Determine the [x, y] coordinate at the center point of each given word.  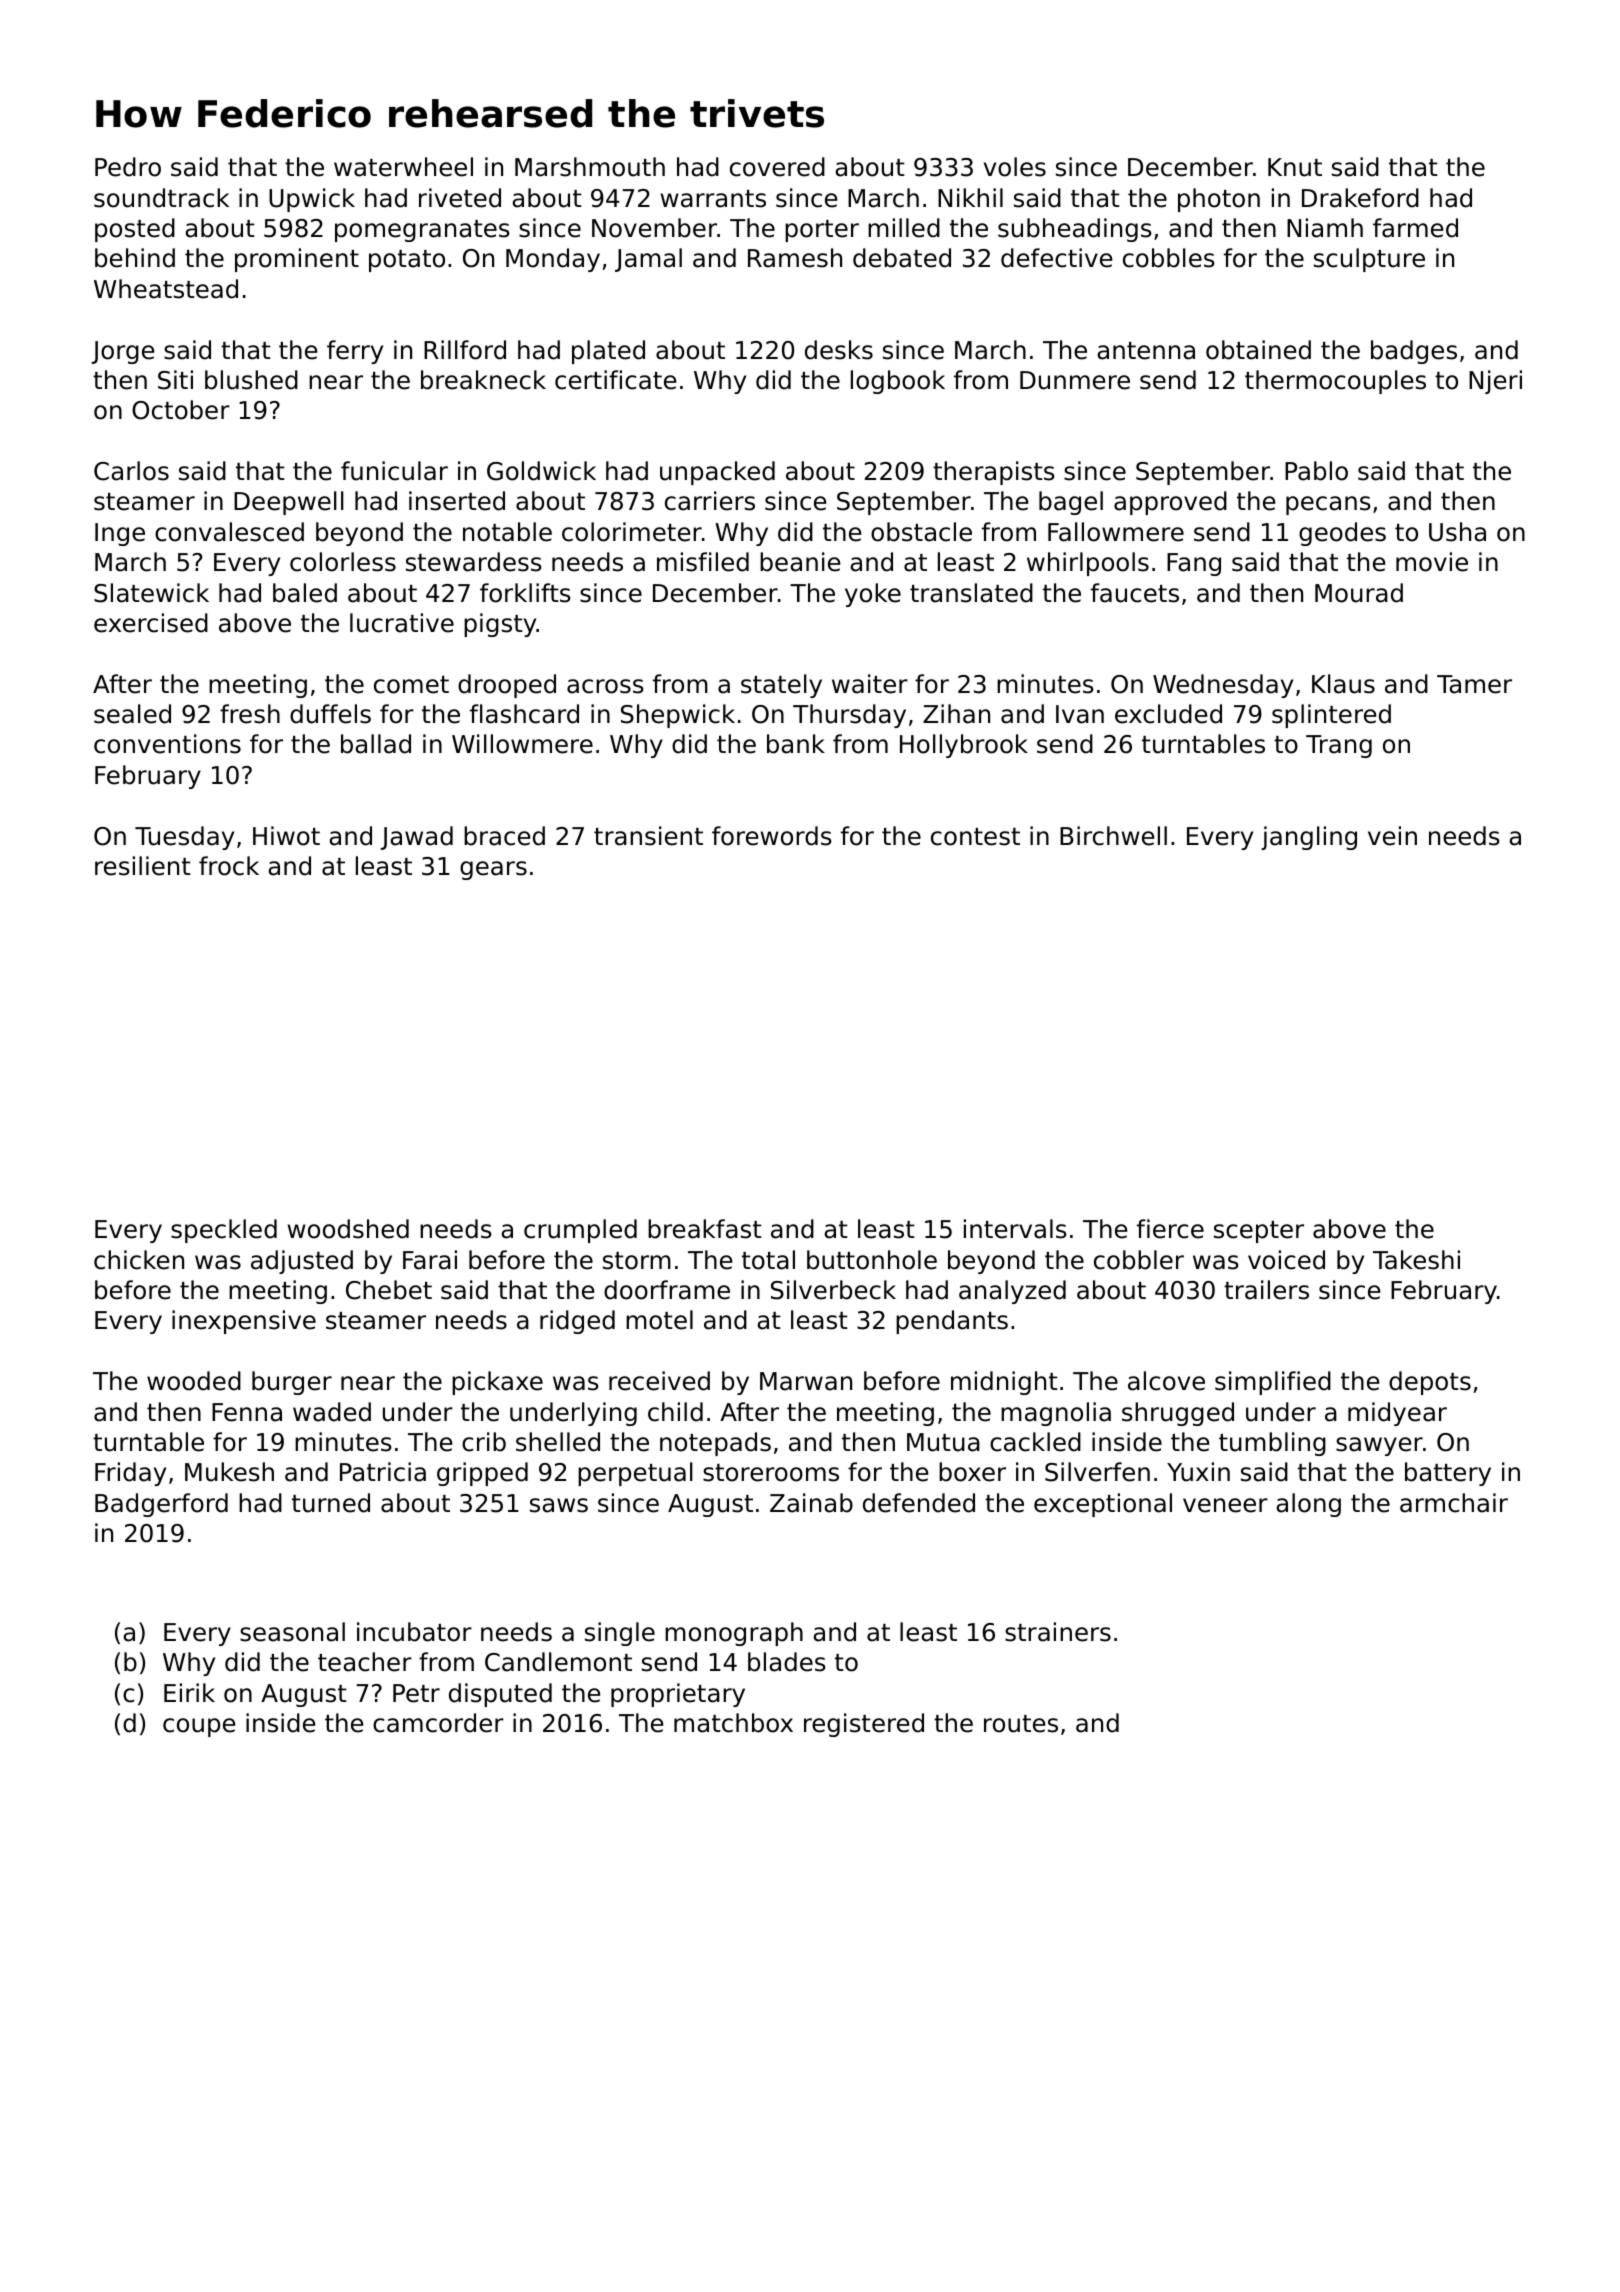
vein [1392, 836]
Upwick [312, 200]
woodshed [348, 1229]
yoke [873, 595]
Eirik [189, 1692]
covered [777, 167]
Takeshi [1416, 1260]
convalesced [229, 532]
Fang [1194, 564]
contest [975, 837]
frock [229, 866]
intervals [1015, 1229]
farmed [1415, 228]
